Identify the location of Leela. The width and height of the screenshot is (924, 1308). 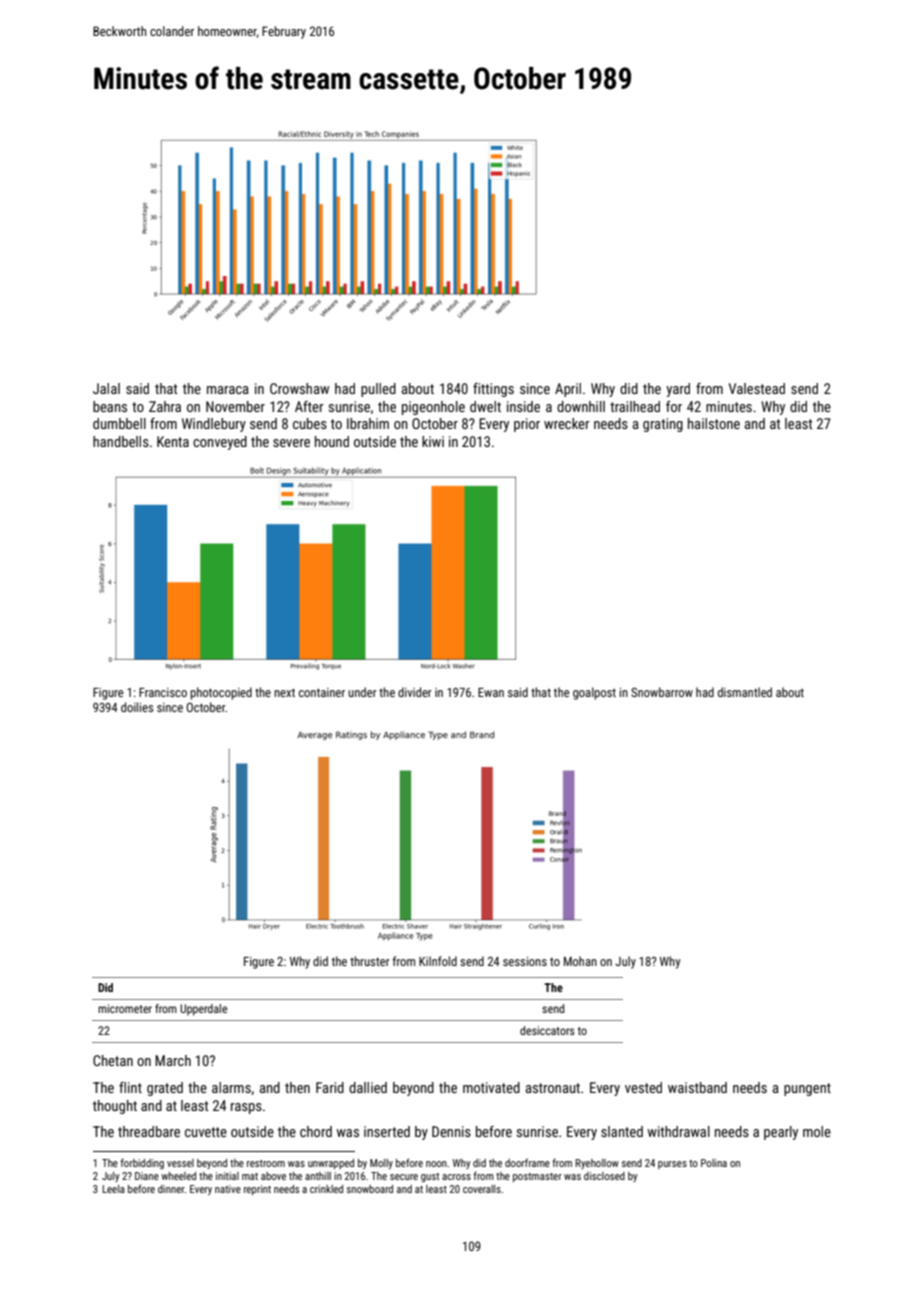
(113, 1189).
